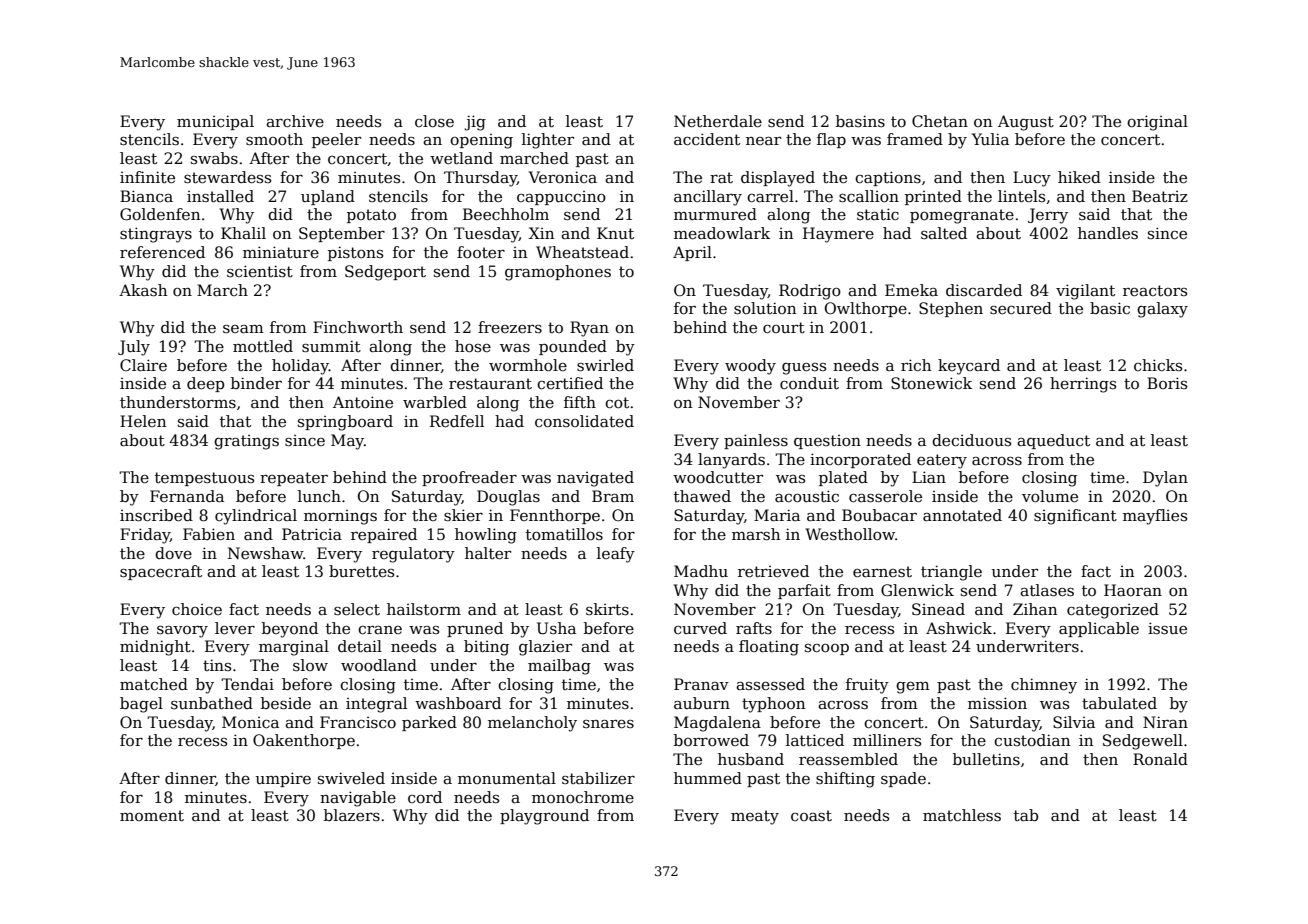  I want to click on original, so click(1157, 123).
